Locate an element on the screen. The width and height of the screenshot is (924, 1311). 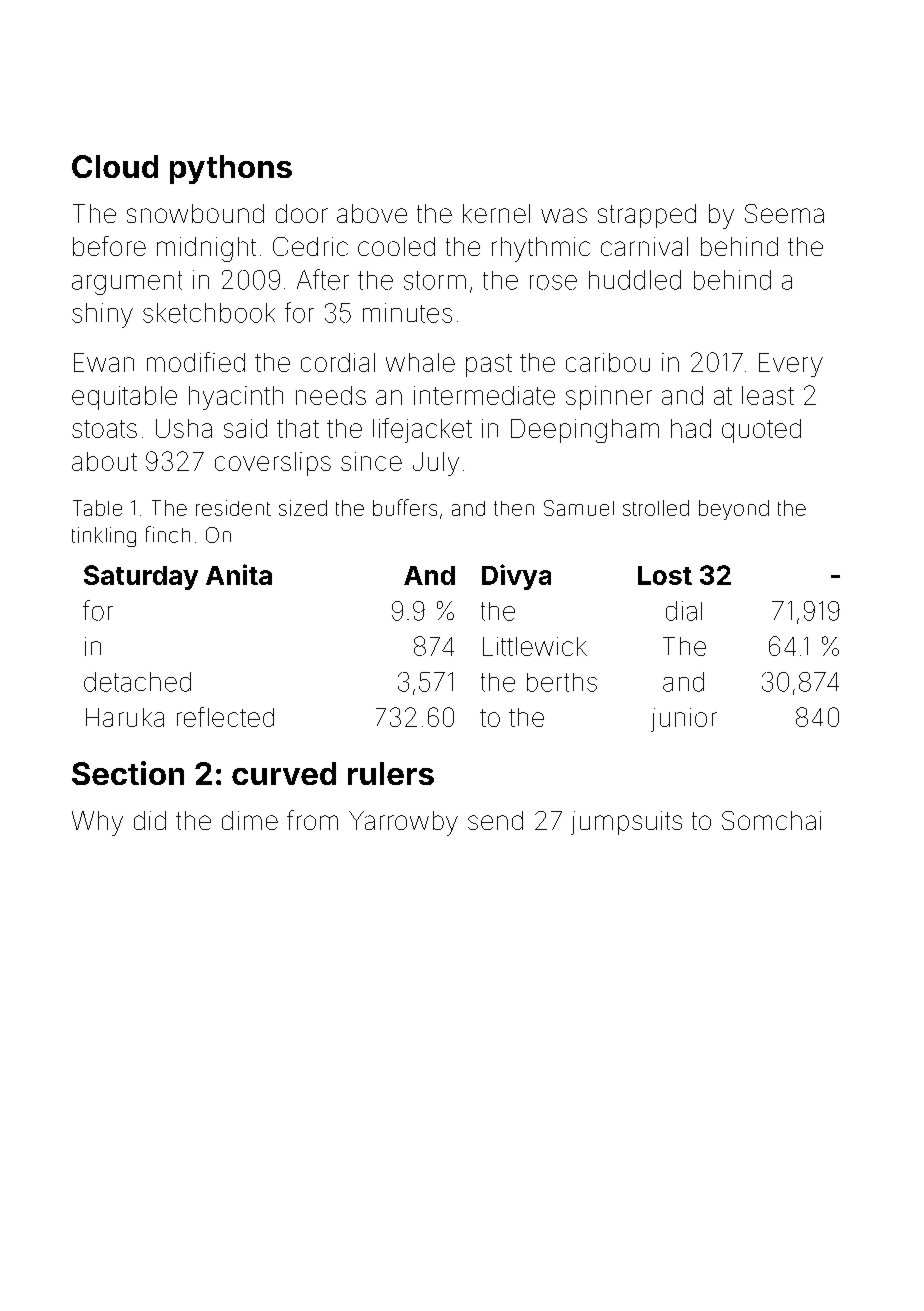
rulers is located at coordinates (391, 773).
